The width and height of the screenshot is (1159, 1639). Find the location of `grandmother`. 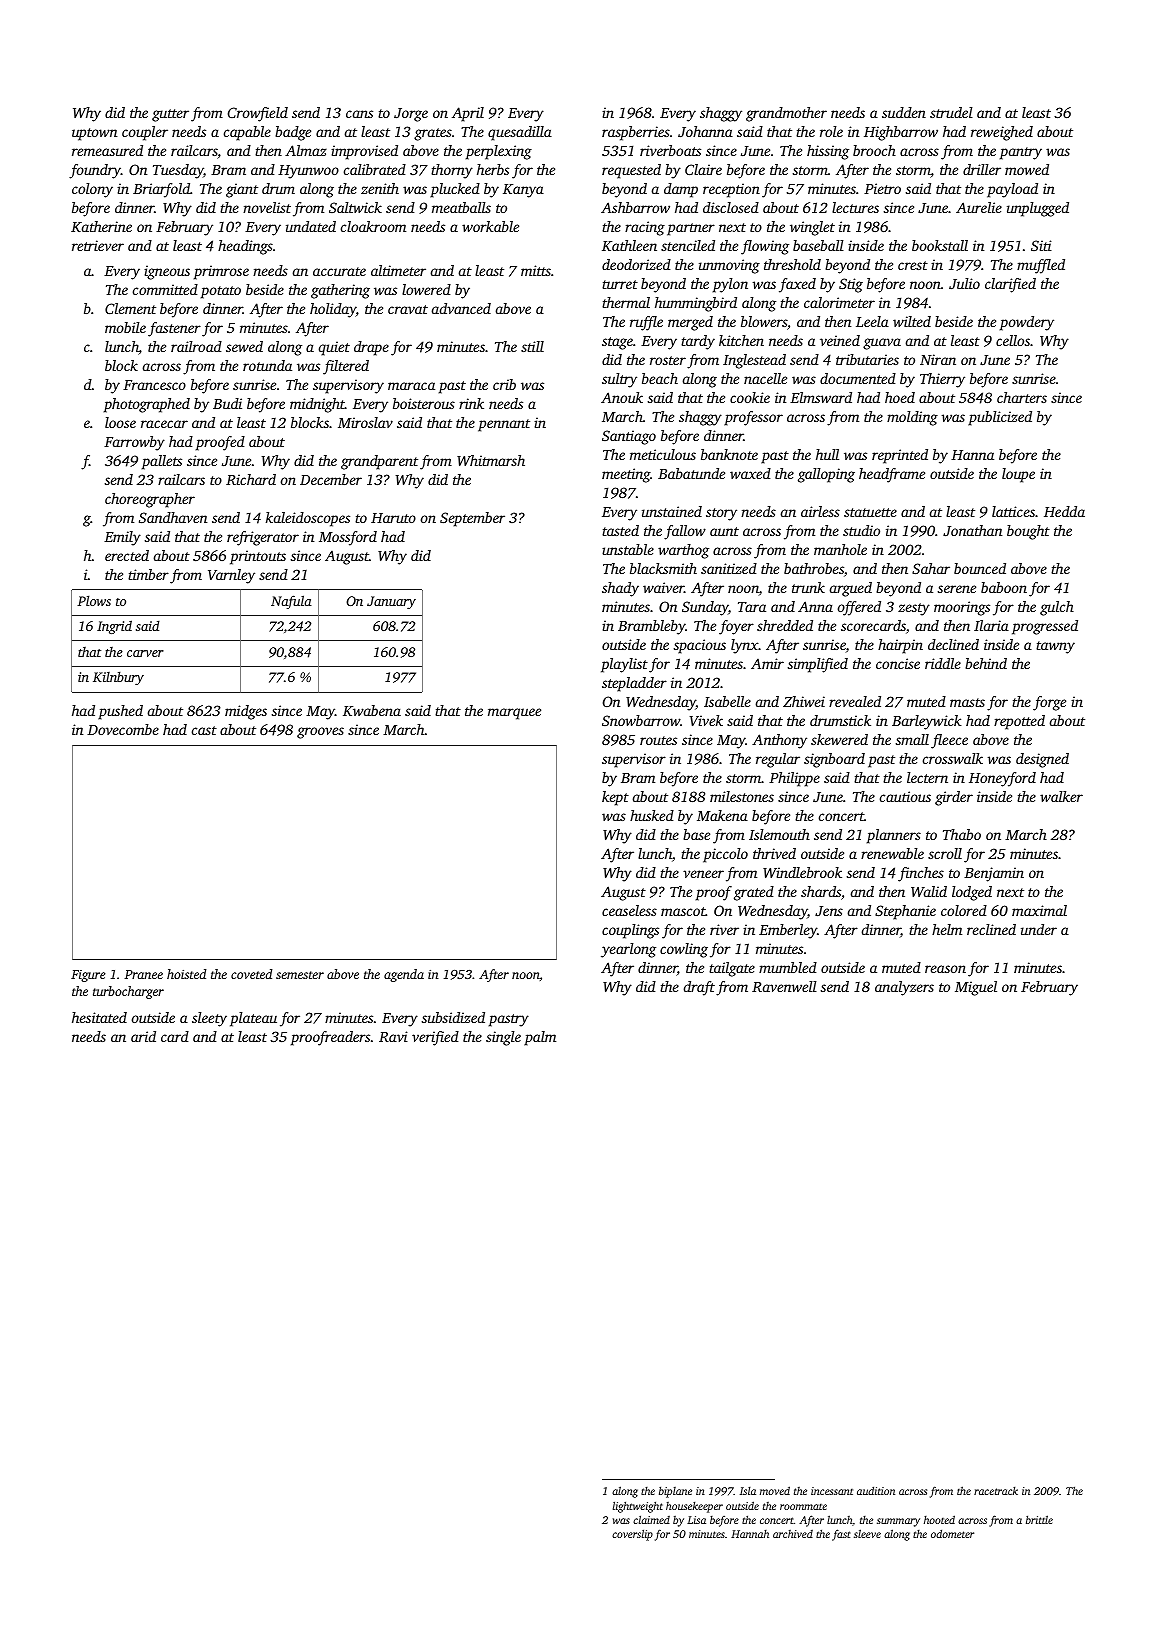

grandmother is located at coordinates (786, 114).
